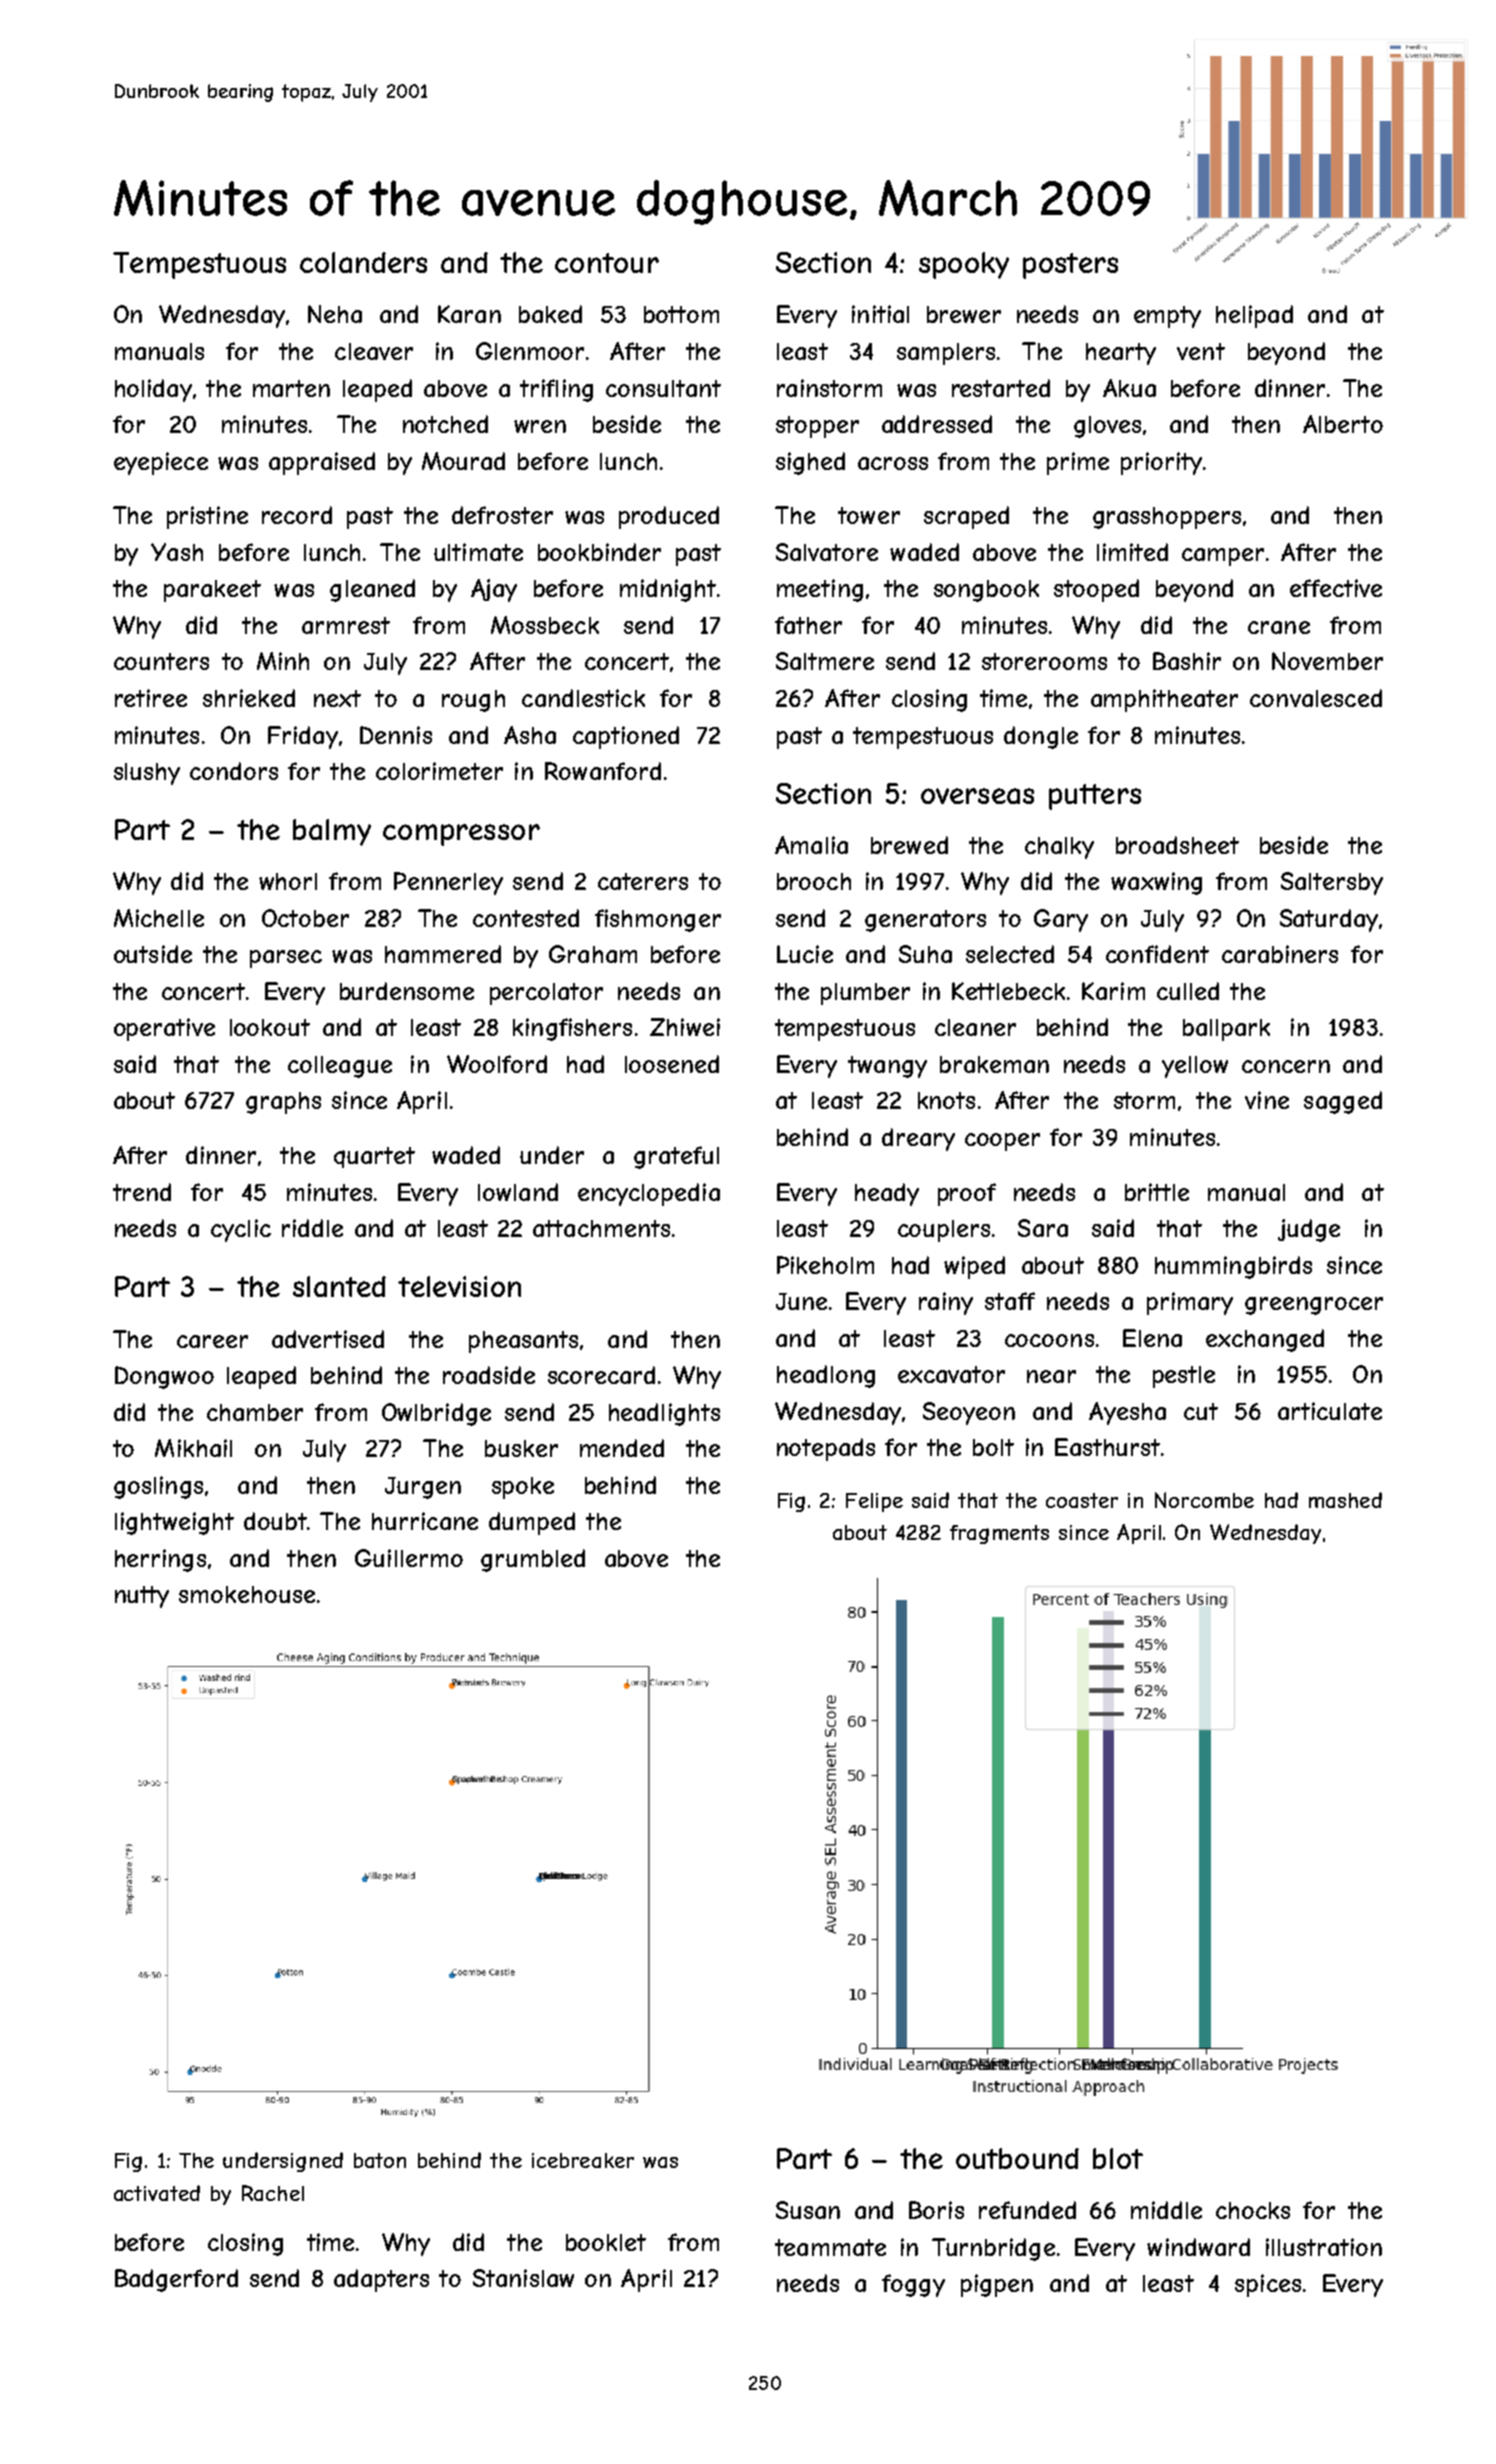  I want to click on holiday, so click(153, 390).
